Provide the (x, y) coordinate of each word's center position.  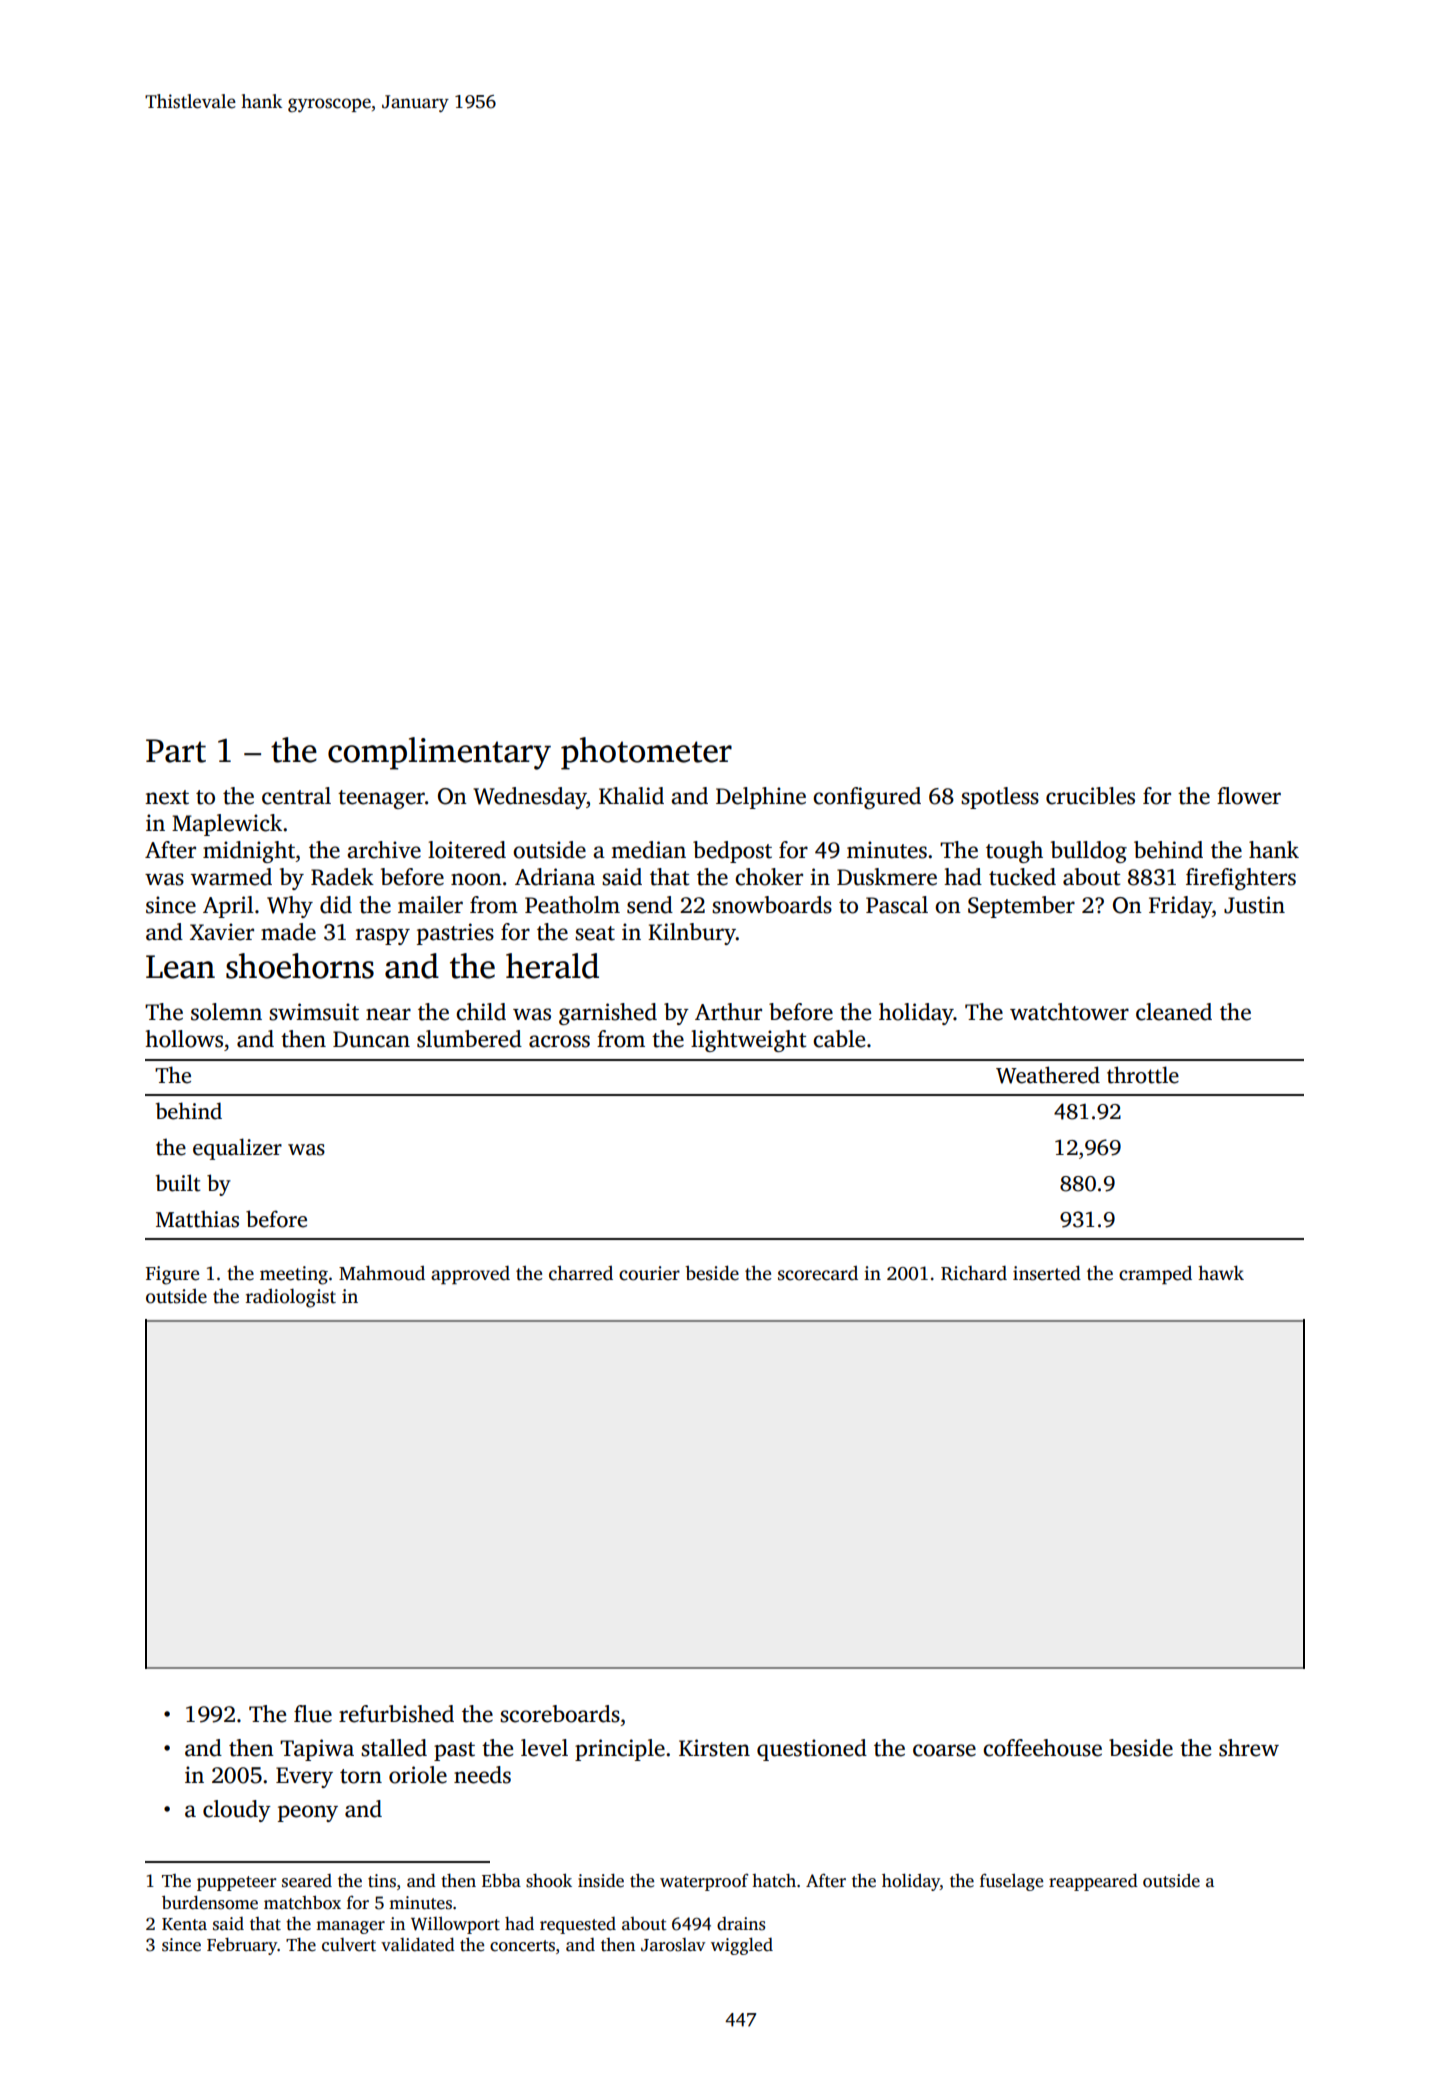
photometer (646, 753)
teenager (381, 799)
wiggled (742, 1946)
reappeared (1093, 1882)
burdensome (210, 1902)
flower (1249, 796)
